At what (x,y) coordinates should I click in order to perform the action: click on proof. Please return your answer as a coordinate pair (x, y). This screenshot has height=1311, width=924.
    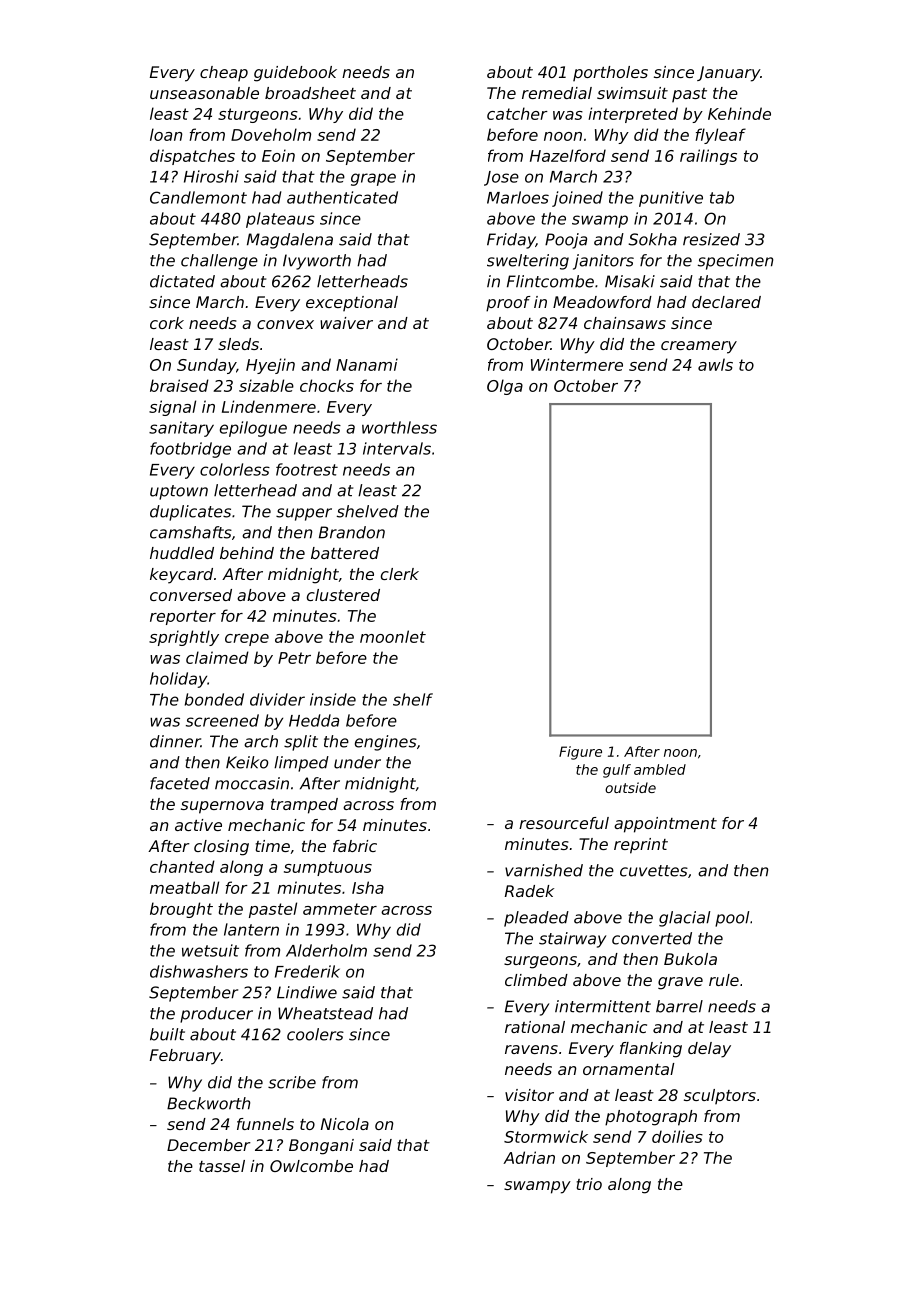
    Looking at the image, I should click on (508, 304).
